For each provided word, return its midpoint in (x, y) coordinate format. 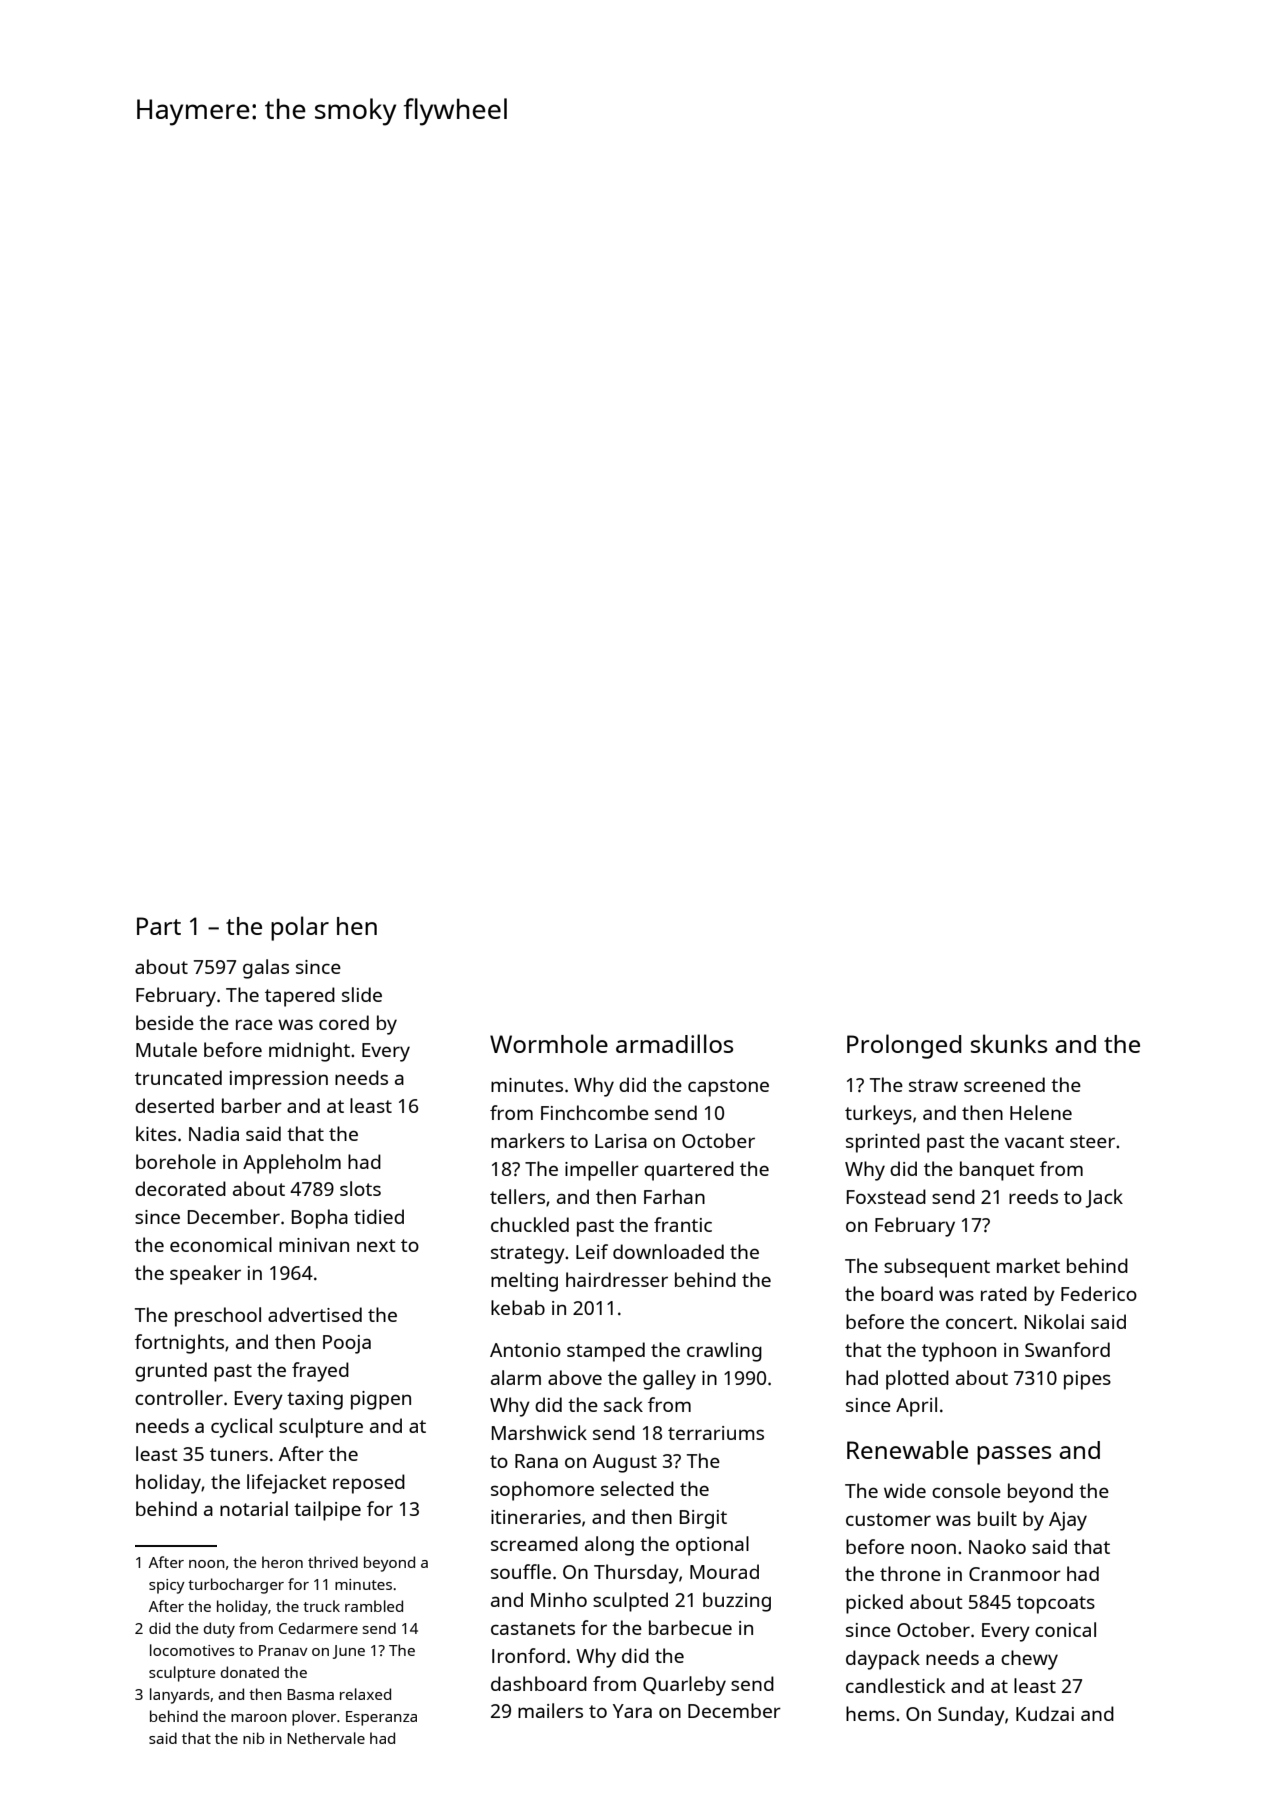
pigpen (381, 1400)
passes (1014, 1455)
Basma (310, 1694)
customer (888, 1519)
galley (669, 1380)
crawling (724, 1352)
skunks (1009, 1043)
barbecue (690, 1627)
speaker (205, 1275)
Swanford (1067, 1349)
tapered (300, 997)
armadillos (674, 1043)
